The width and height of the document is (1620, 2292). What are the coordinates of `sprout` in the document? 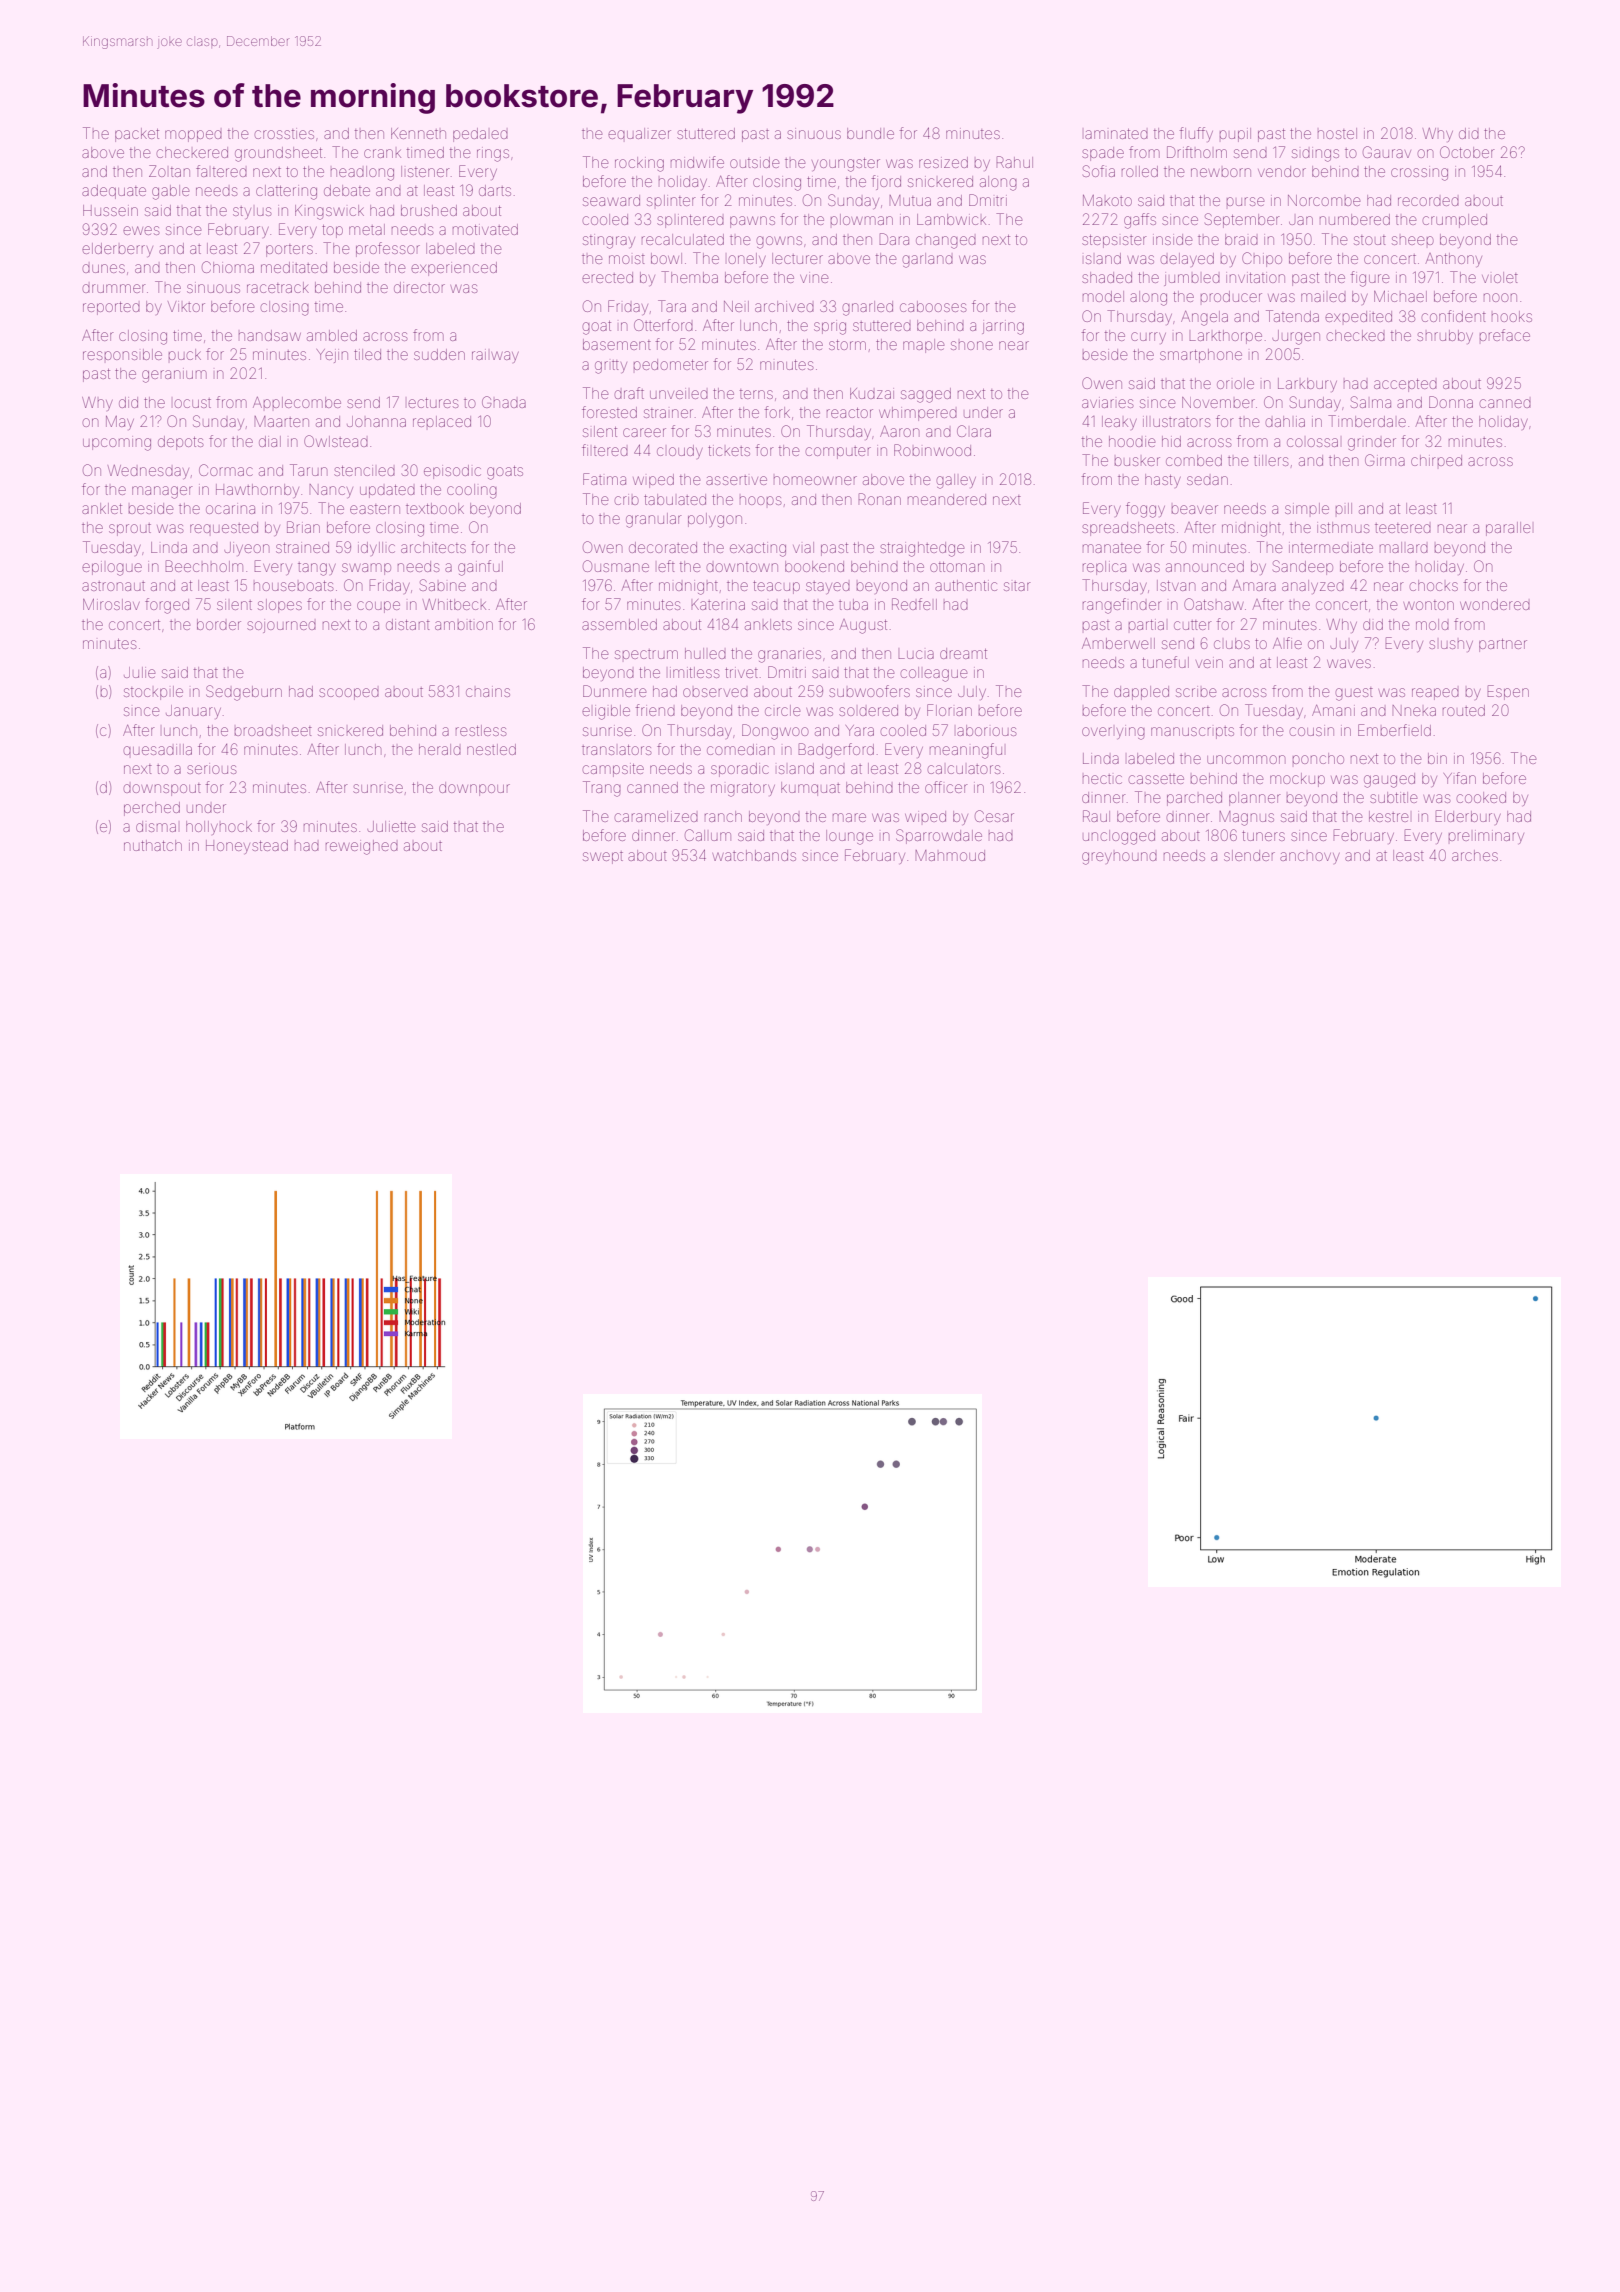 It's located at (130, 529).
